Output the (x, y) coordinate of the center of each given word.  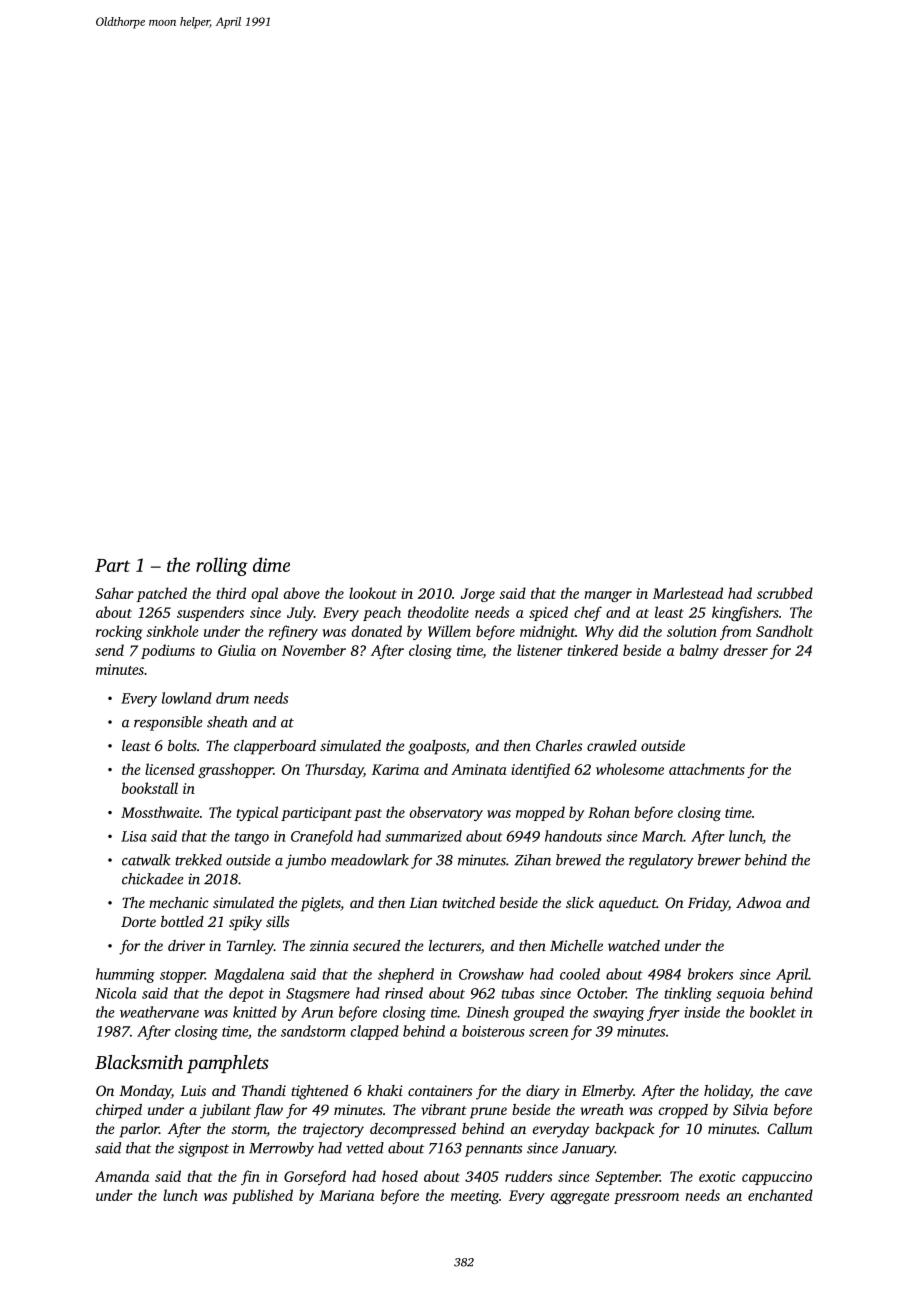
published (262, 1196)
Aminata (479, 769)
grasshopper (235, 770)
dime (271, 564)
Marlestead (688, 593)
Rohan (609, 812)
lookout (373, 593)
